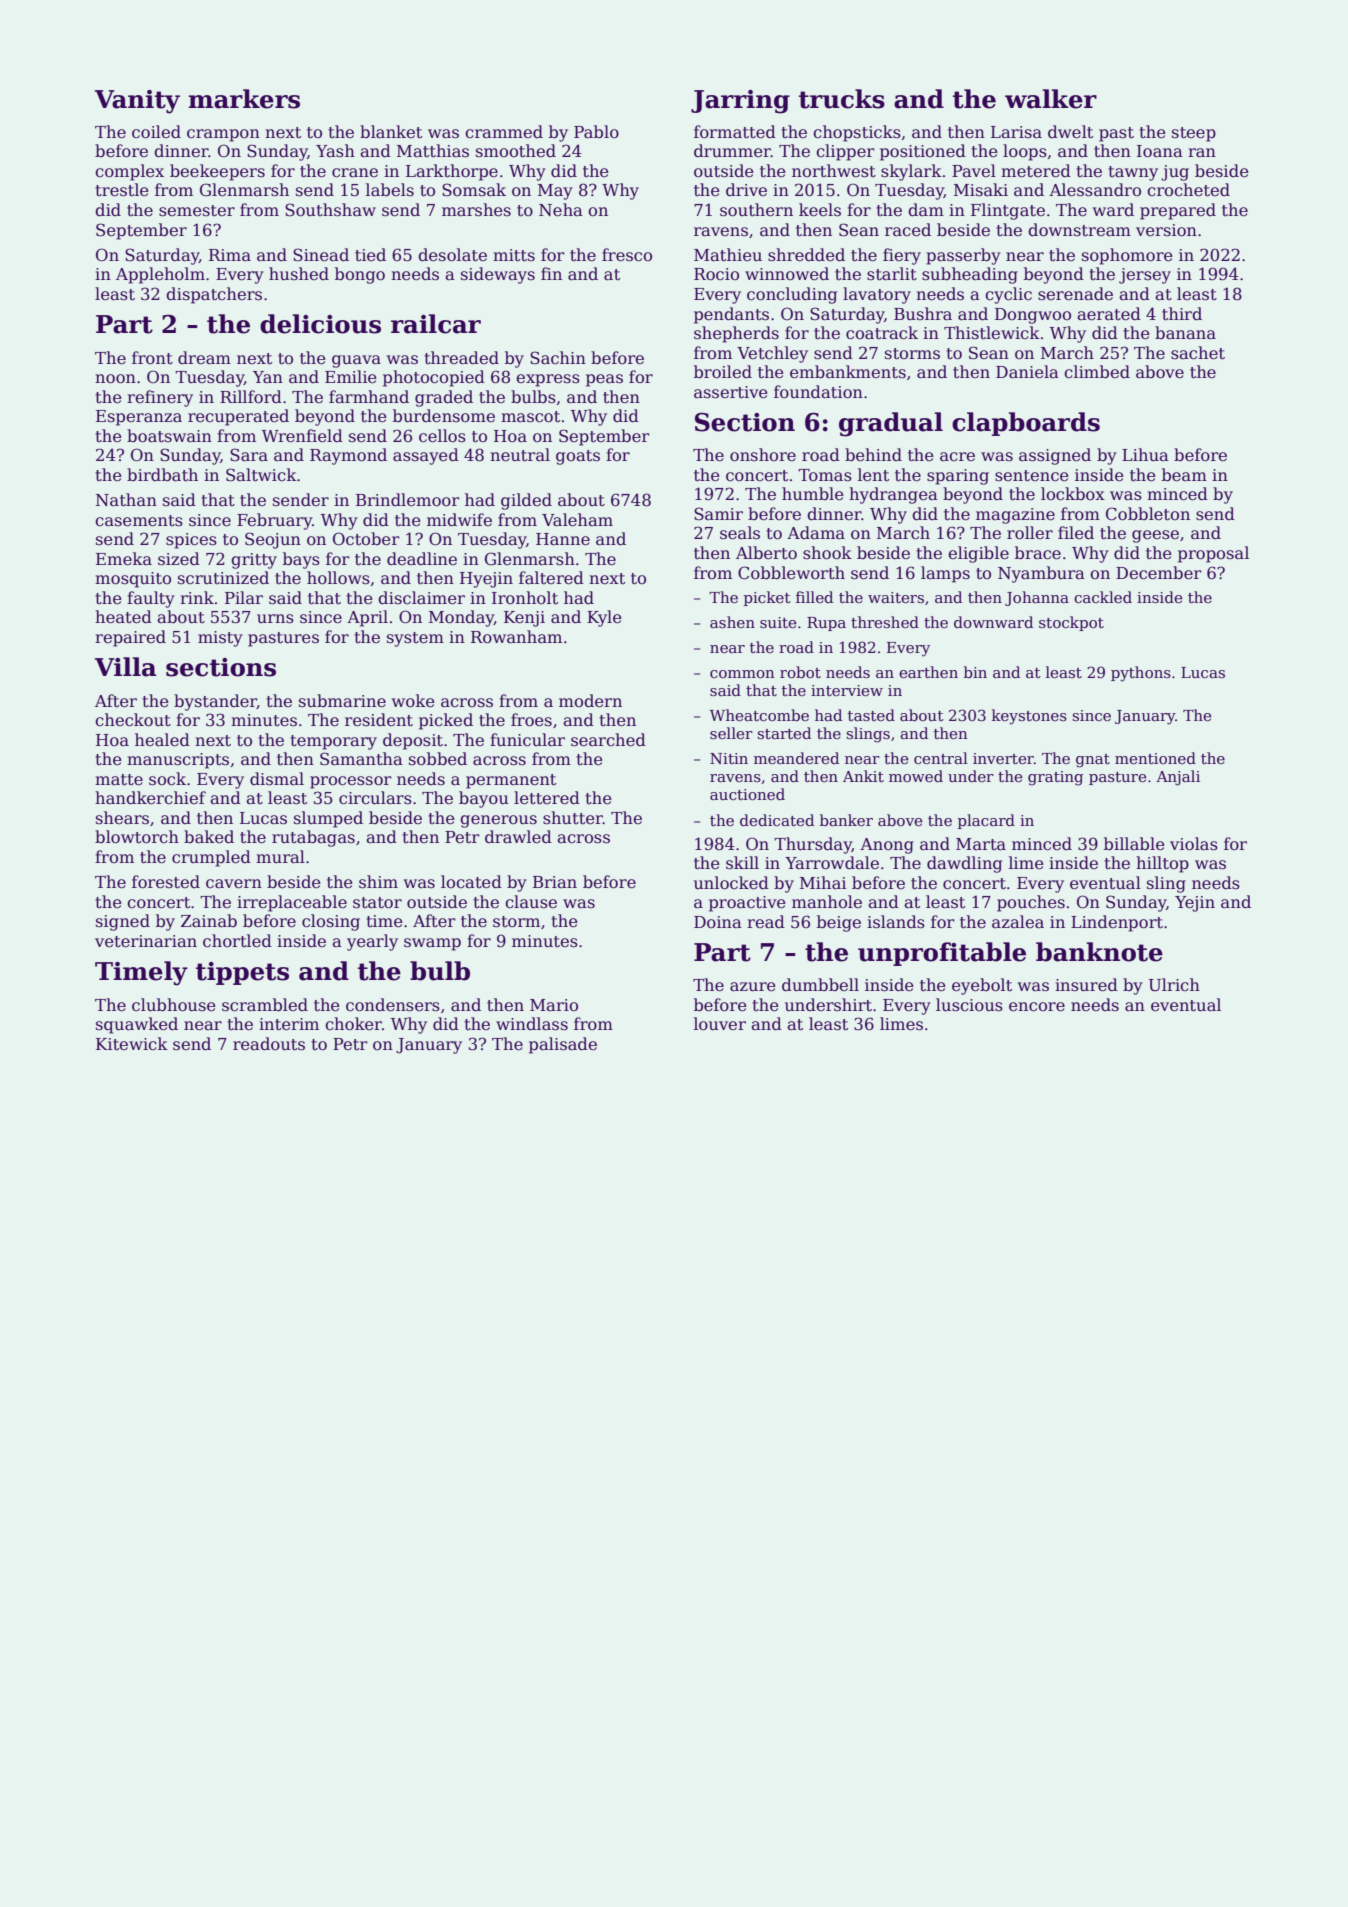 The width and height of the screenshot is (1348, 1907). What do you see at coordinates (217, 172) in the screenshot?
I see `beekeepers` at bounding box center [217, 172].
